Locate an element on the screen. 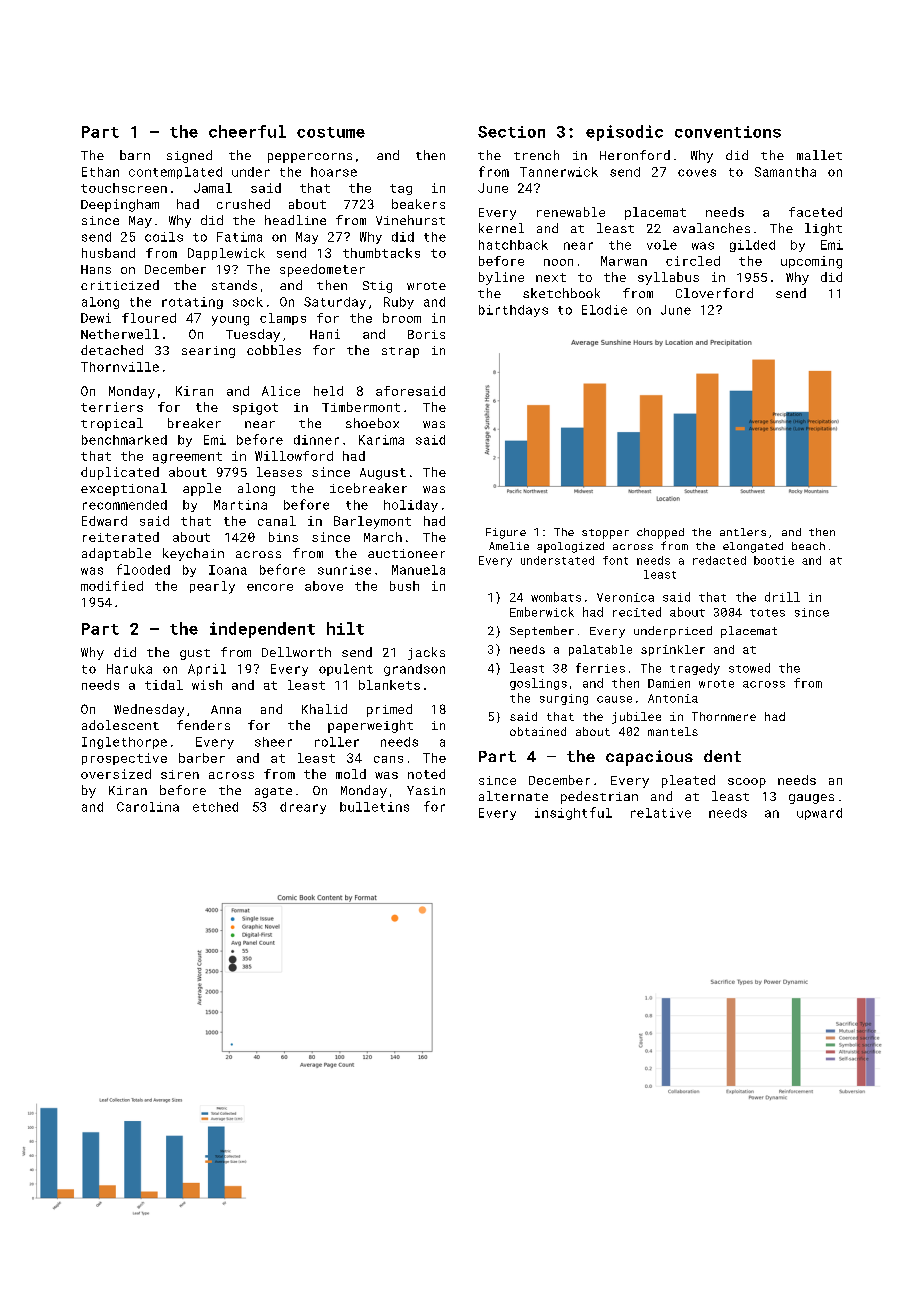  Ethan is located at coordinates (100, 172).
